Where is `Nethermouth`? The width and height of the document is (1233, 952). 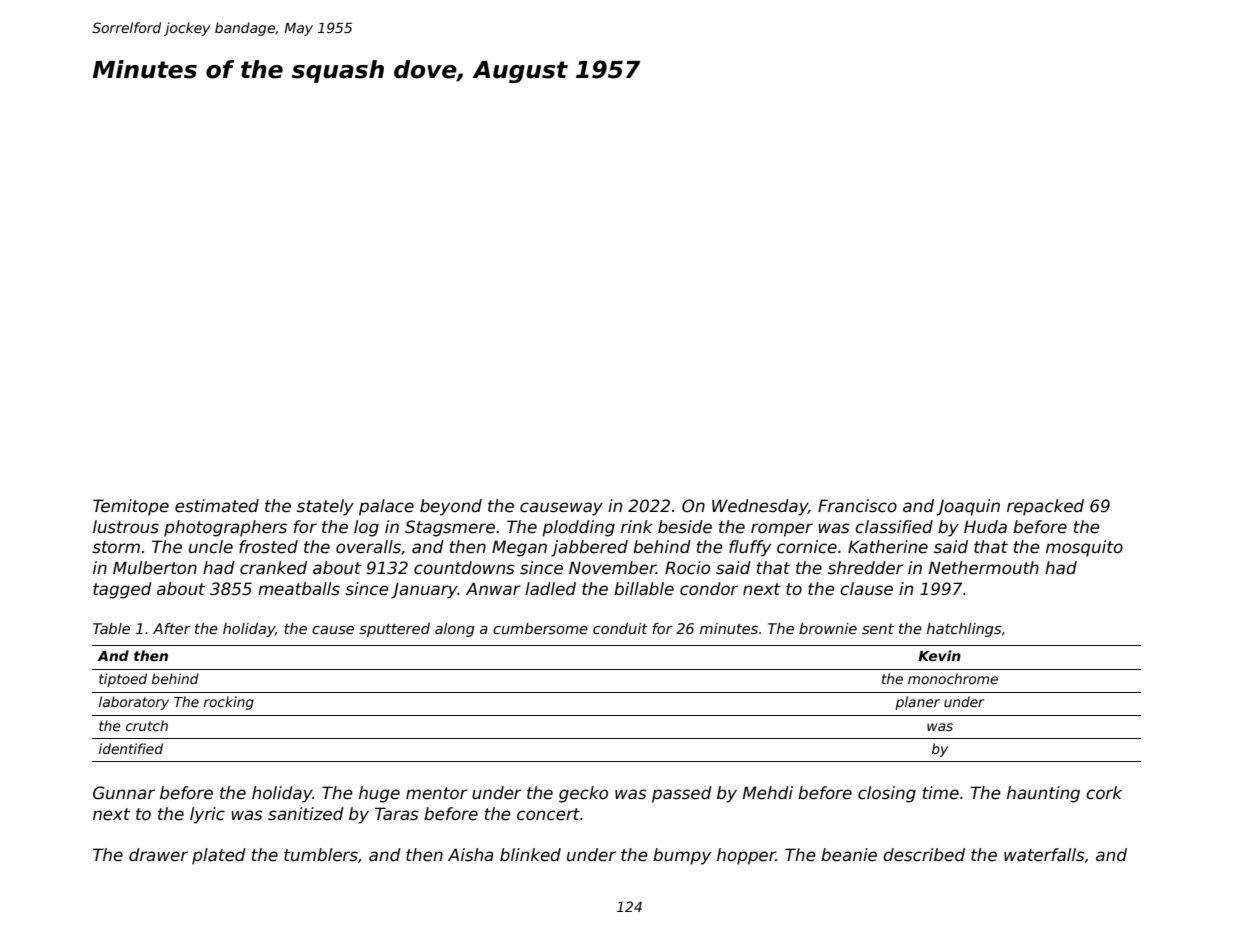 Nethermouth is located at coordinates (984, 568).
